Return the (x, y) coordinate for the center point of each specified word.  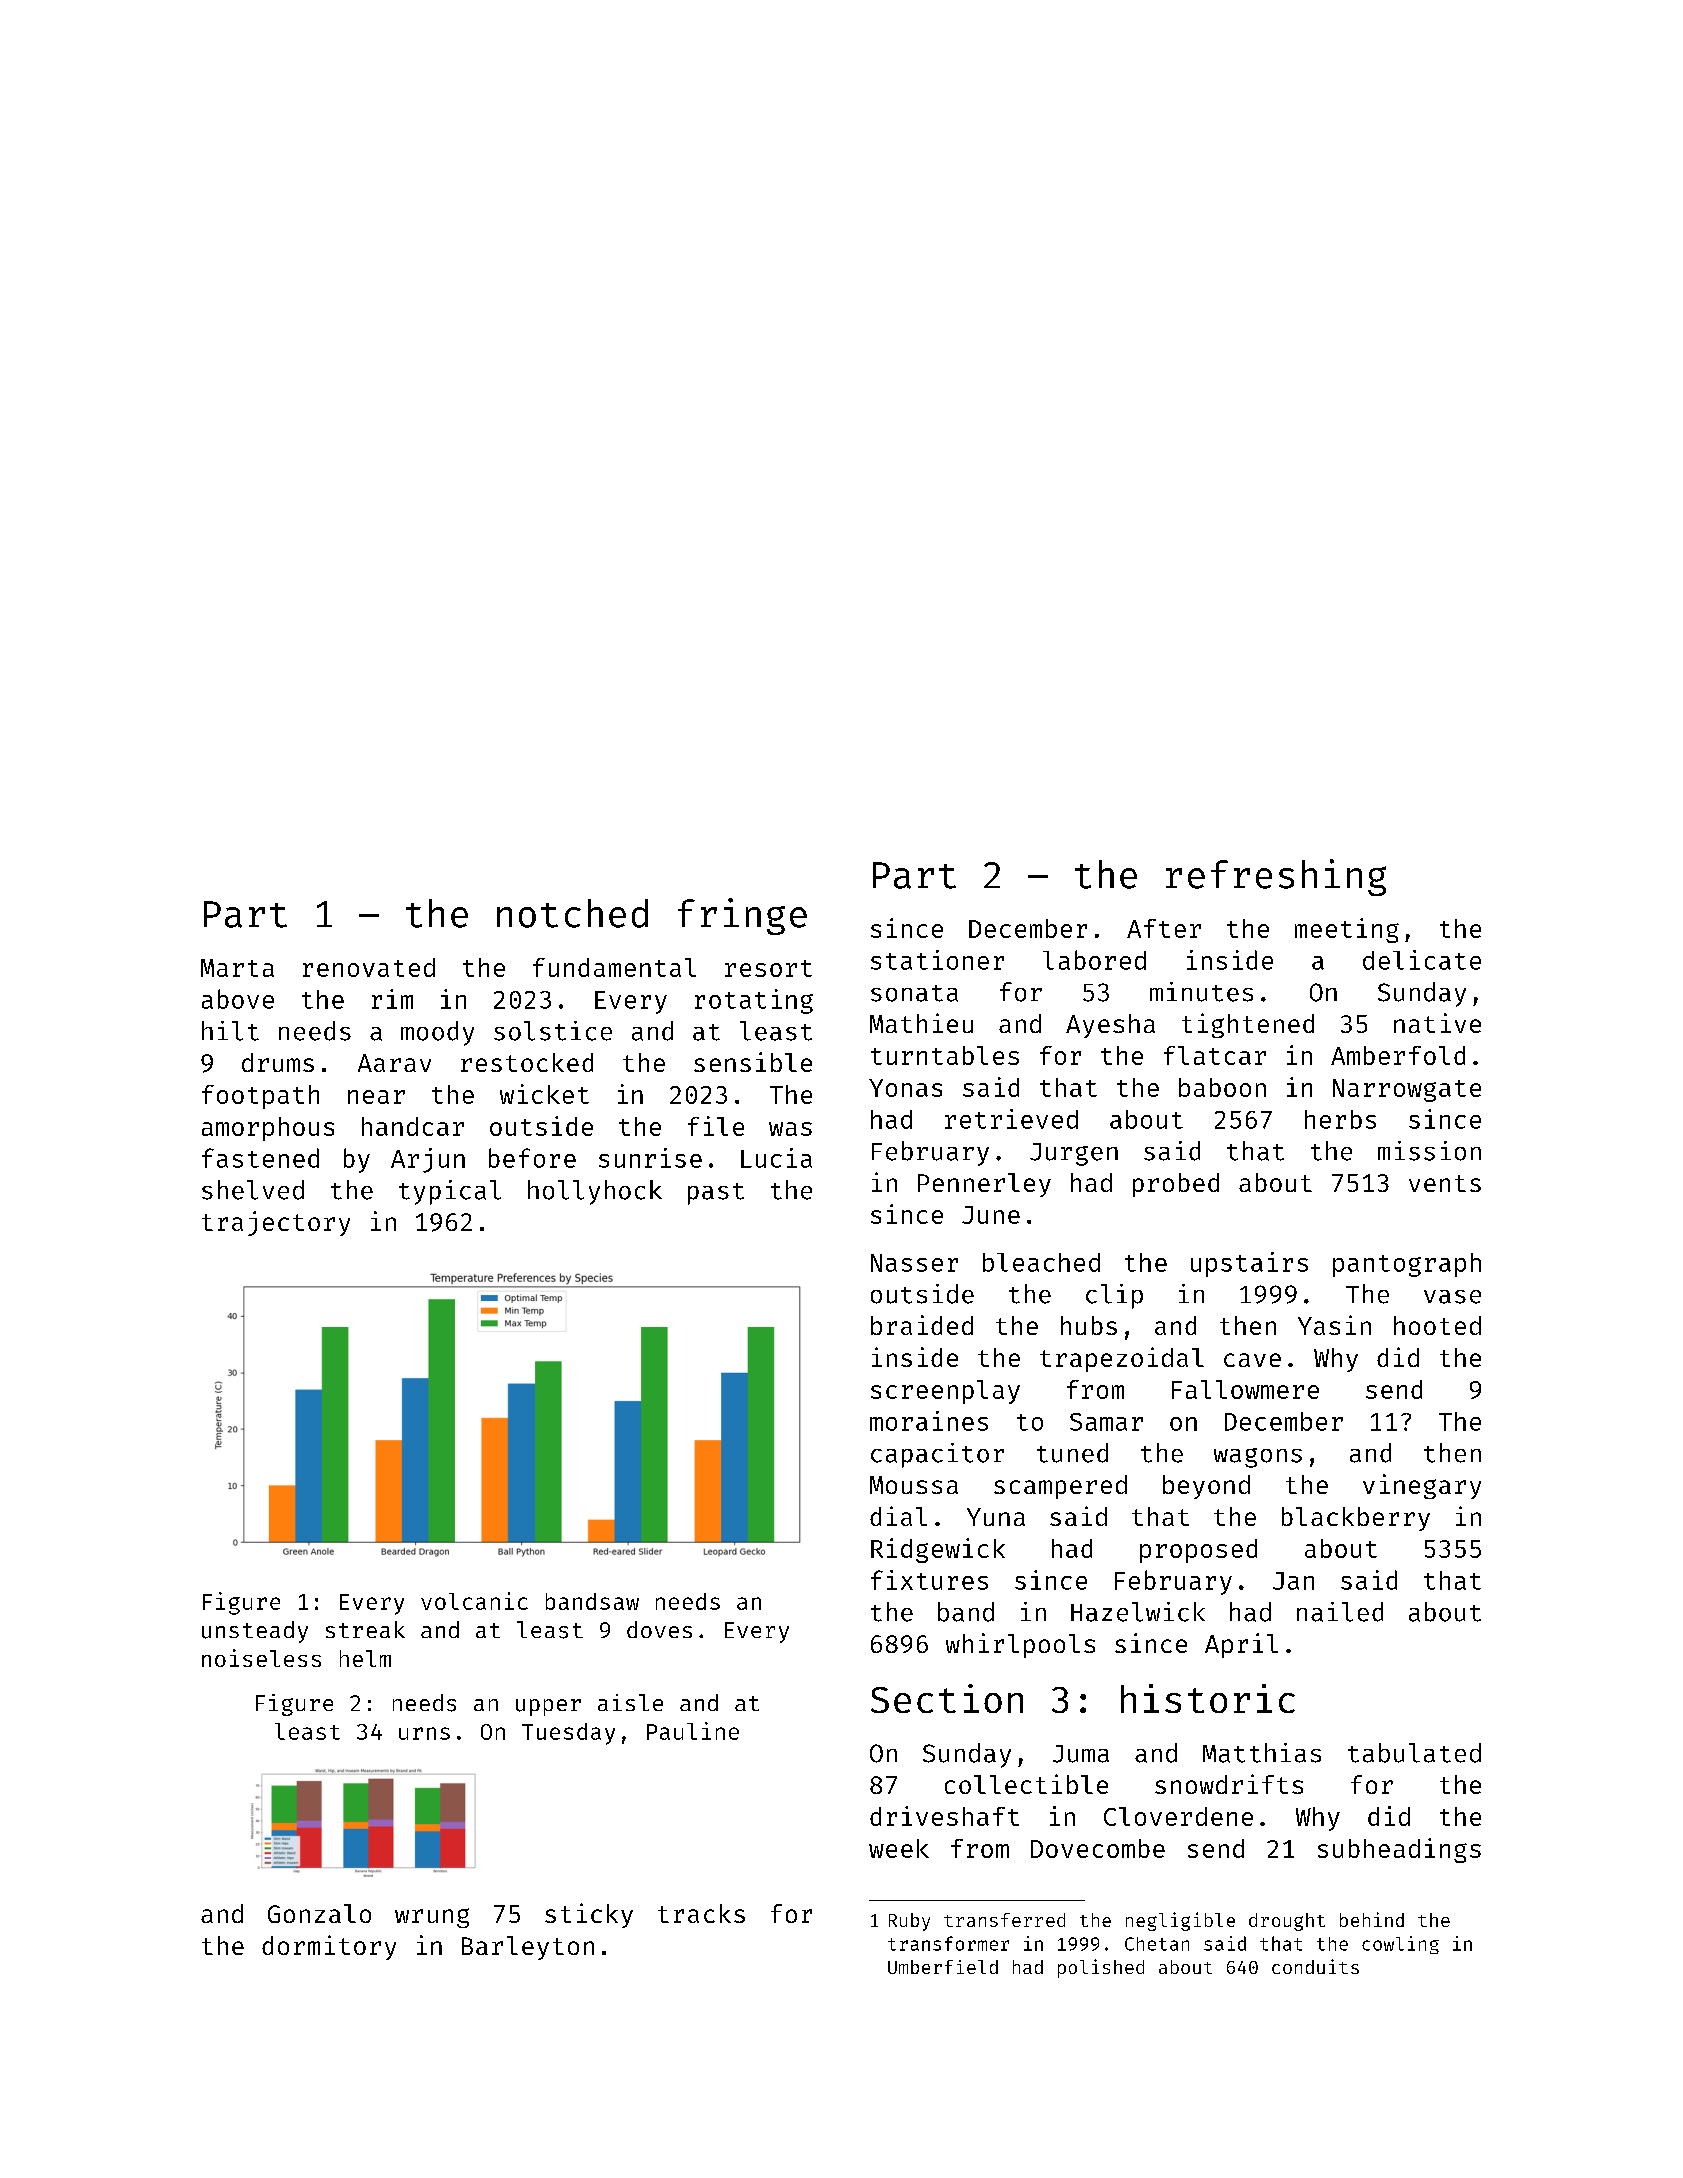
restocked (527, 1062)
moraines (929, 1421)
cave (1252, 1360)
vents (1445, 1183)
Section (947, 1698)
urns (424, 1733)
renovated (369, 967)
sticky (589, 1915)
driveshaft (944, 1816)
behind (1372, 1919)
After (1164, 928)
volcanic (474, 1601)
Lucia (776, 1158)
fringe (742, 916)
